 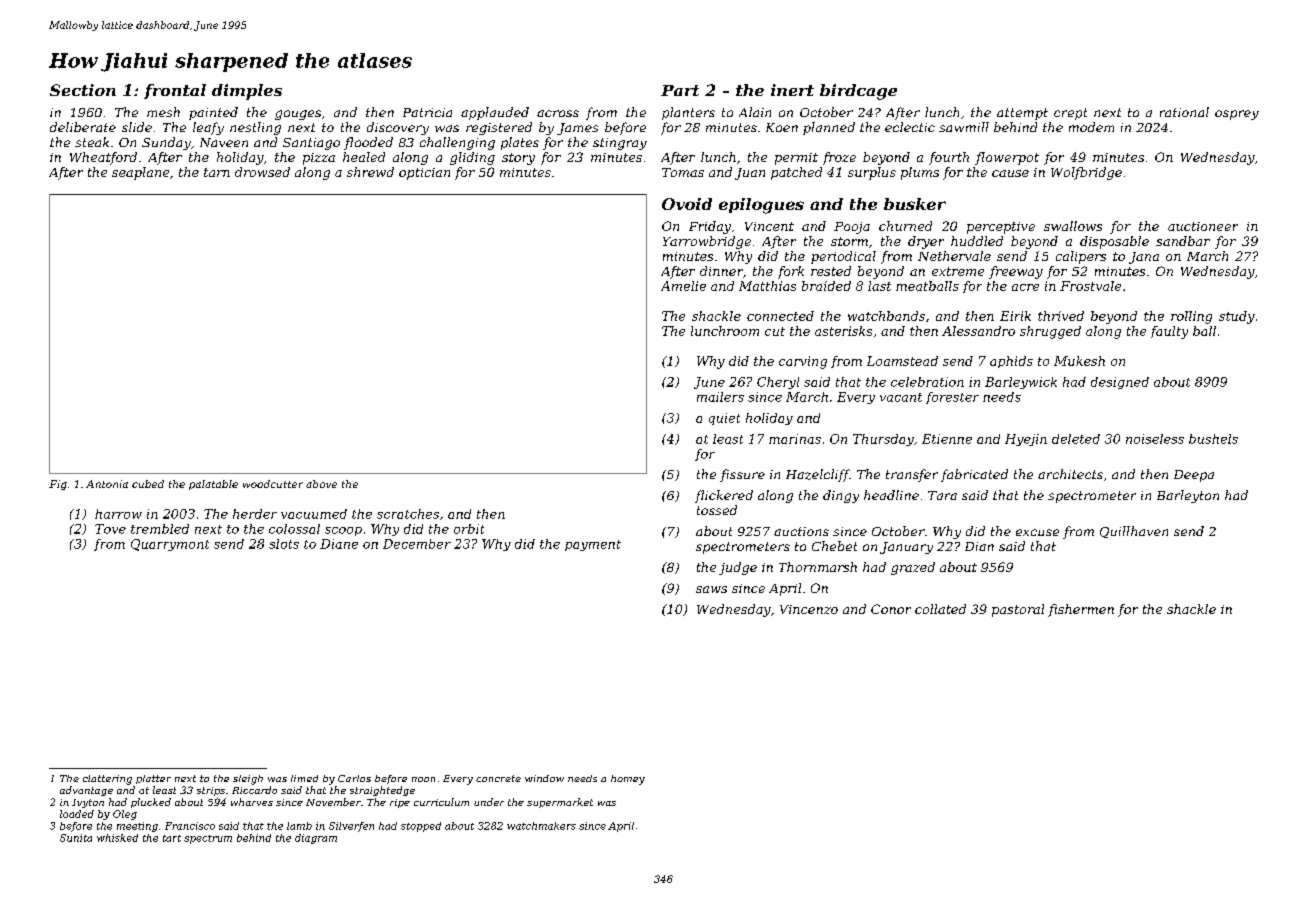 What do you see at coordinates (1134, 532) in the screenshot?
I see `Quillhaven` at bounding box center [1134, 532].
